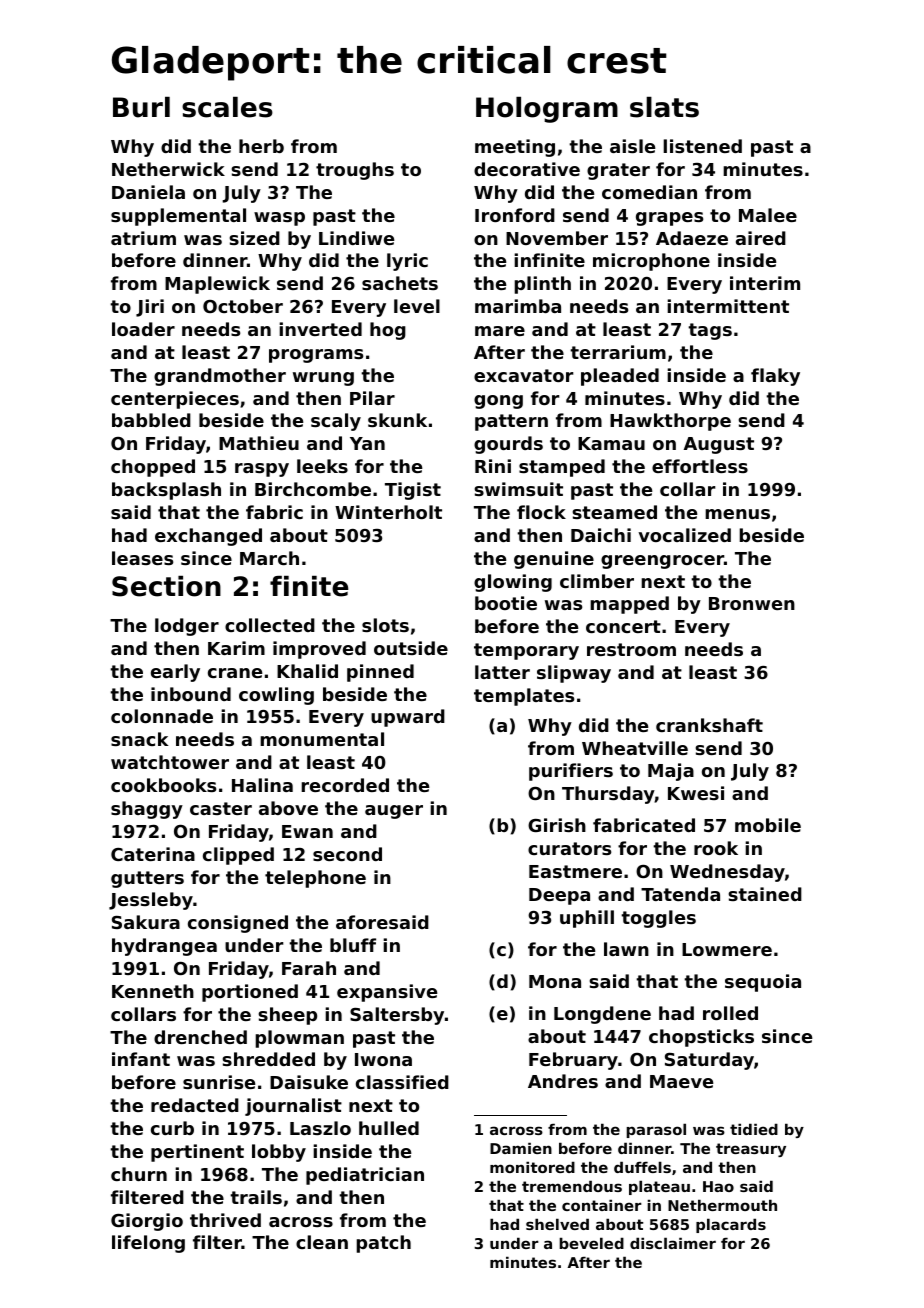 The height and width of the image is (1308, 924). I want to click on scales, so click(227, 107).
